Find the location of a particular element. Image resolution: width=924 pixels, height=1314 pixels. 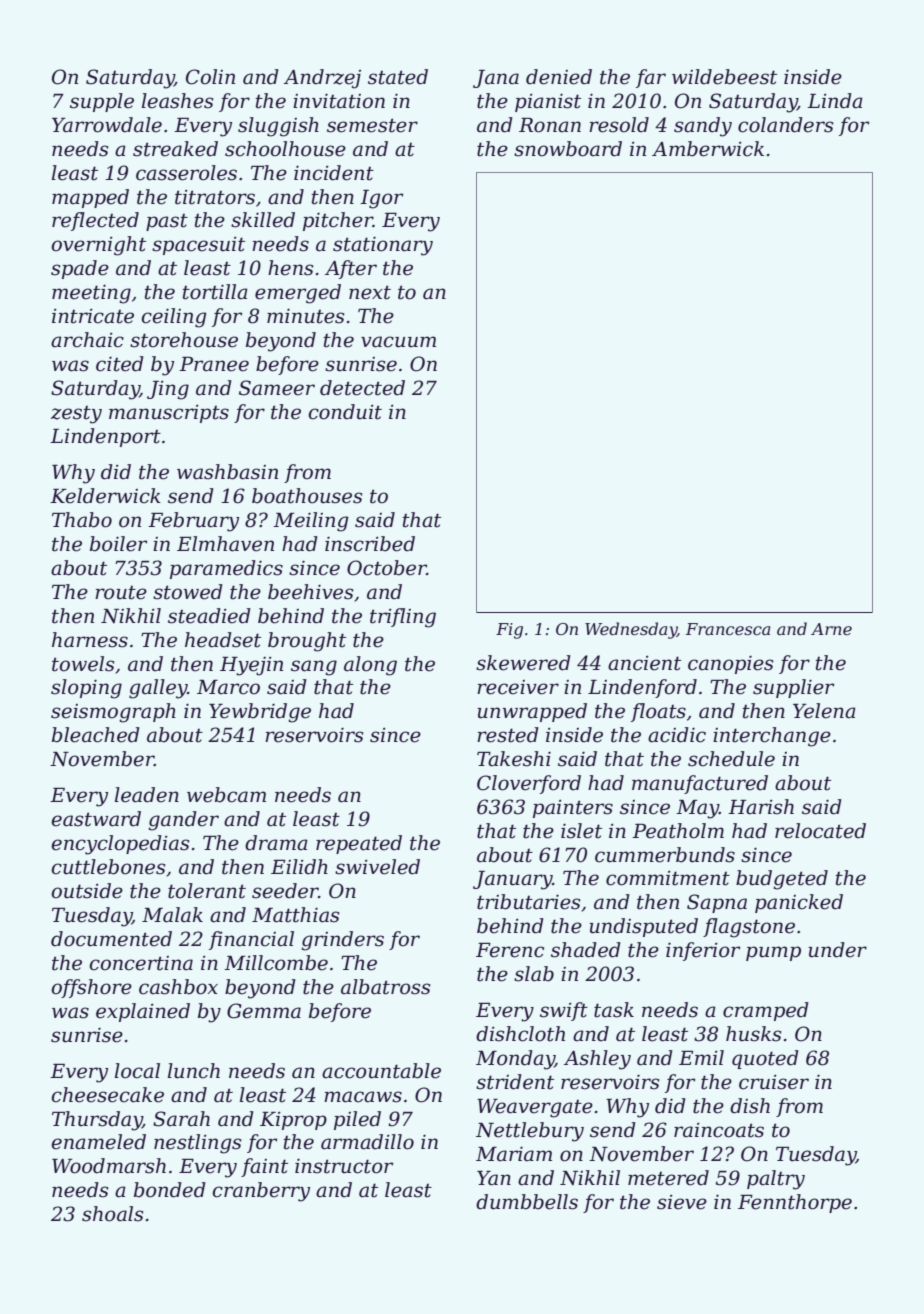

stated is located at coordinates (398, 77).
